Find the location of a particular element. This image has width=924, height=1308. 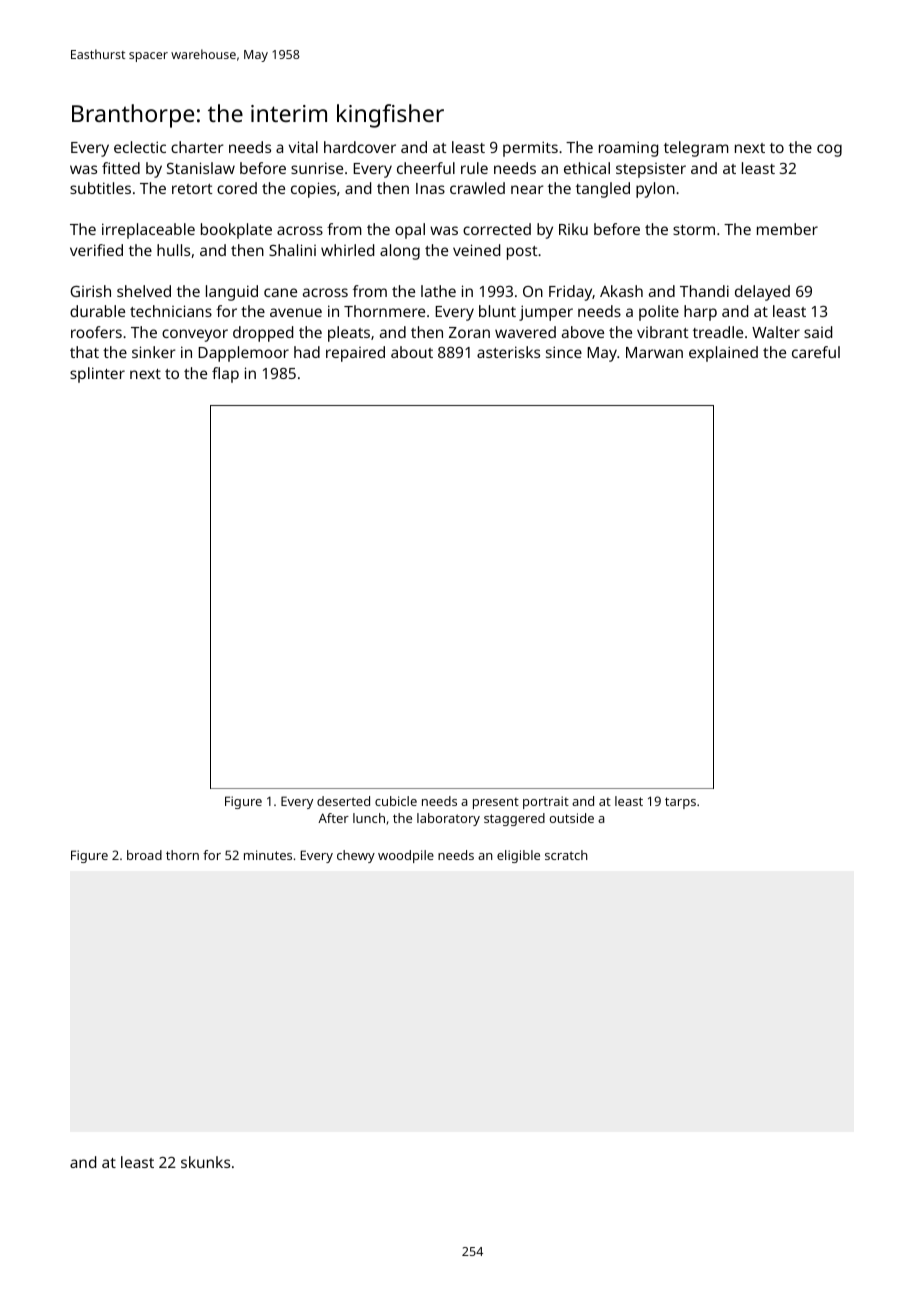

tarps is located at coordinates (680, 803).
